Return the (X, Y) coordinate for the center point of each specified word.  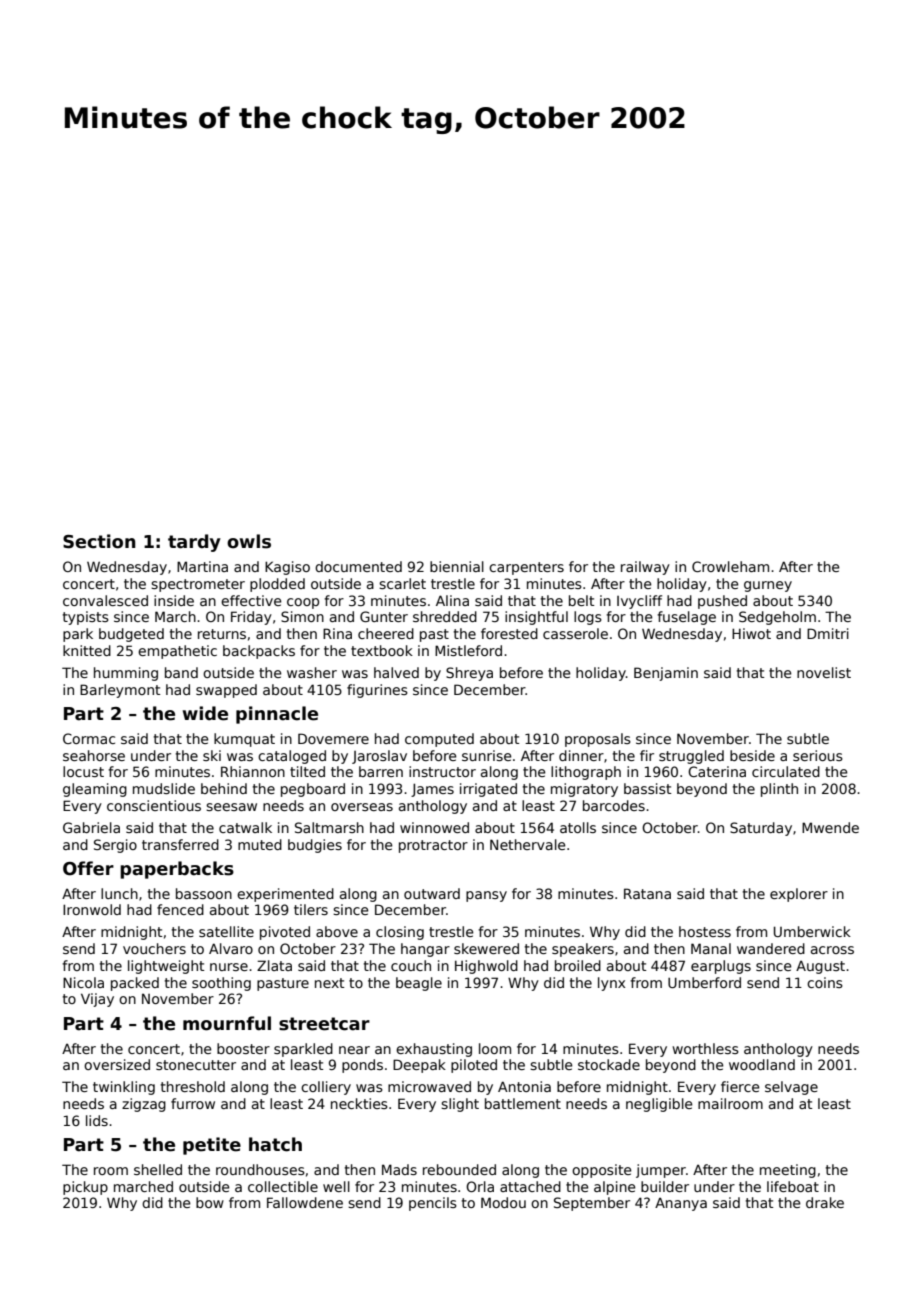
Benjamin (666, 674)
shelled (158, 1169)
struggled (691, 757)
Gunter (384, 616)
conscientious (154, 805)
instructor (442, 771)
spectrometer (198, 585)
